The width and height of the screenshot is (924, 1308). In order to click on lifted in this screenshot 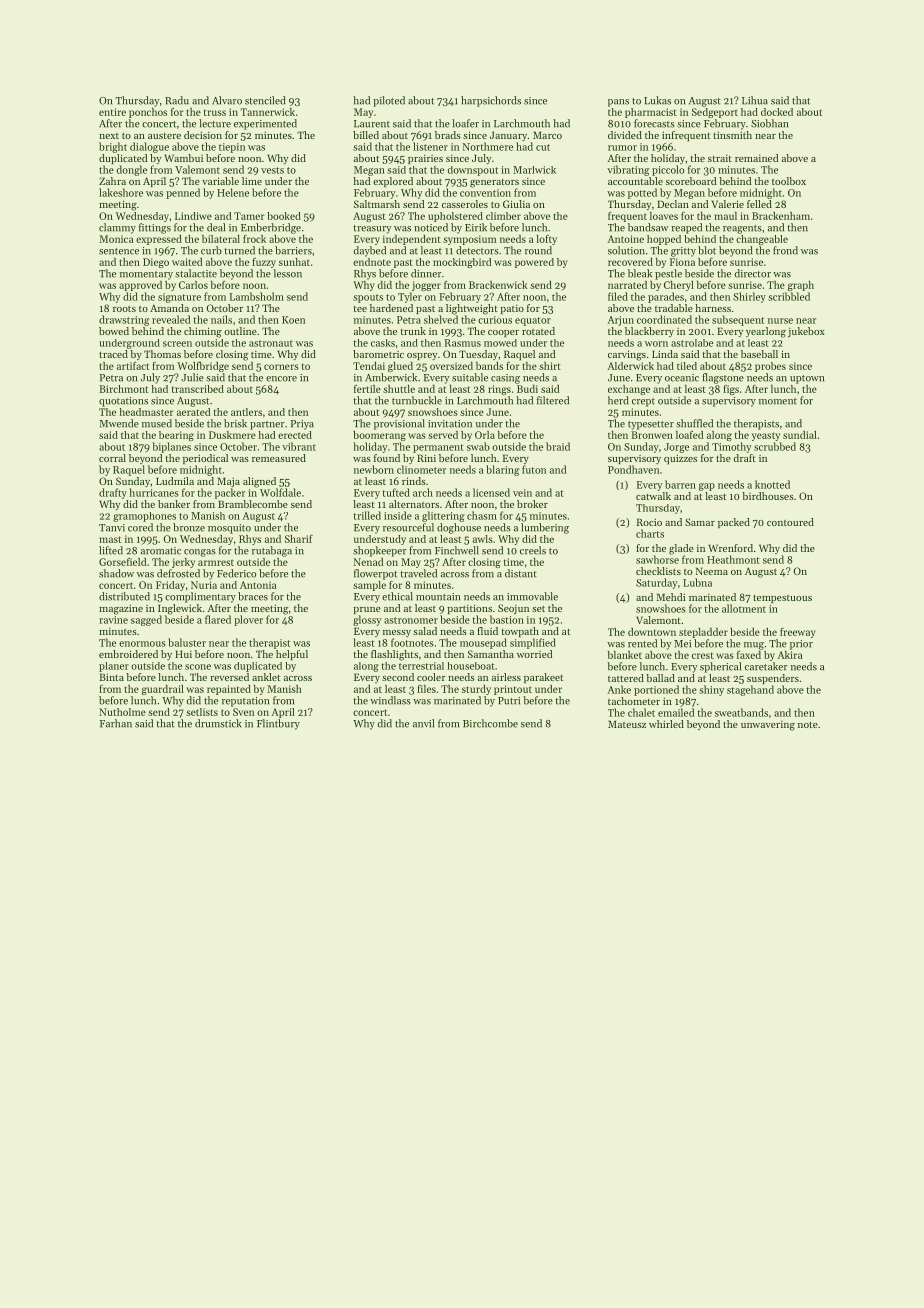, I will do `click(111, 550)`.
